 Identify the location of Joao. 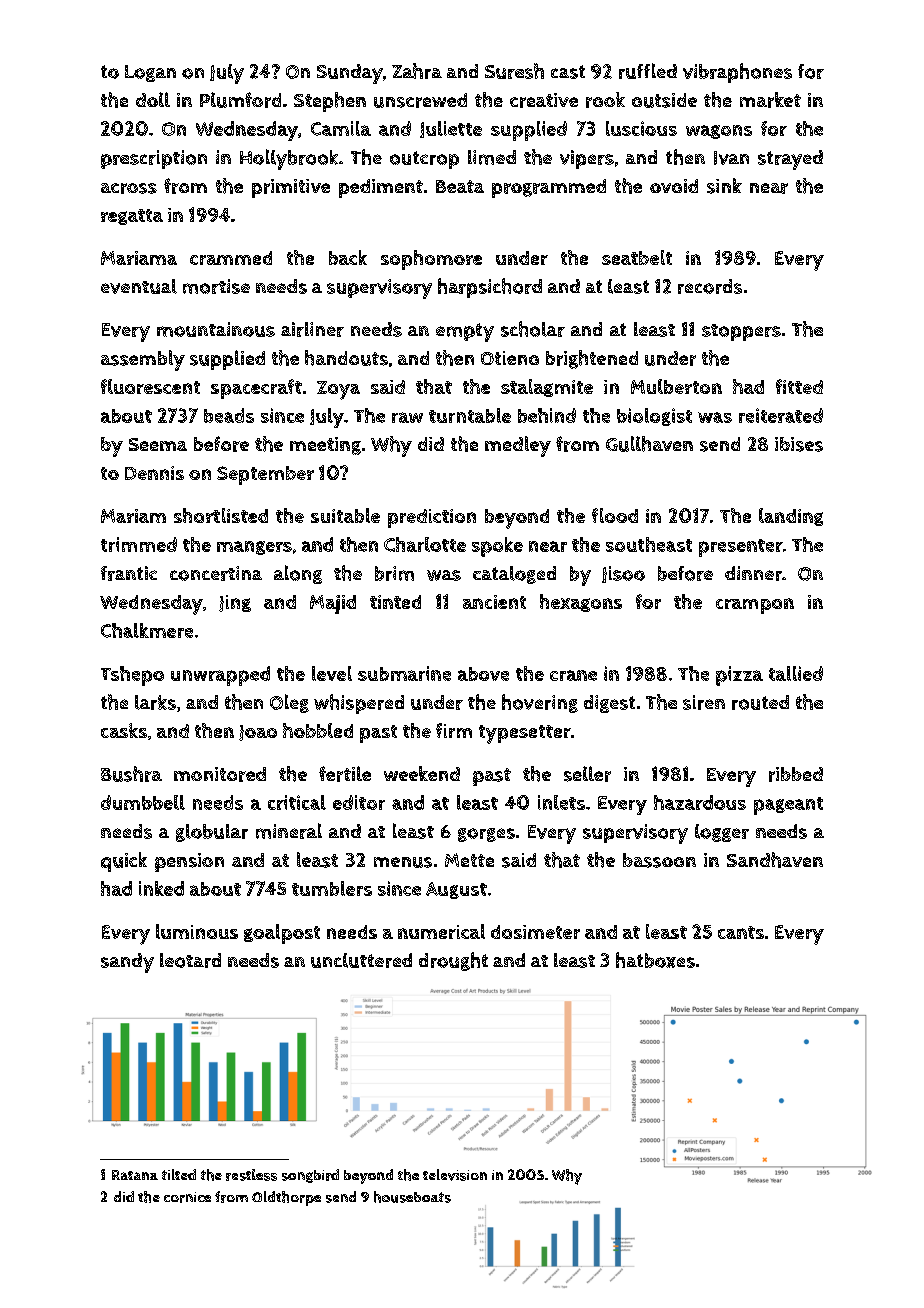
(258, 733).
